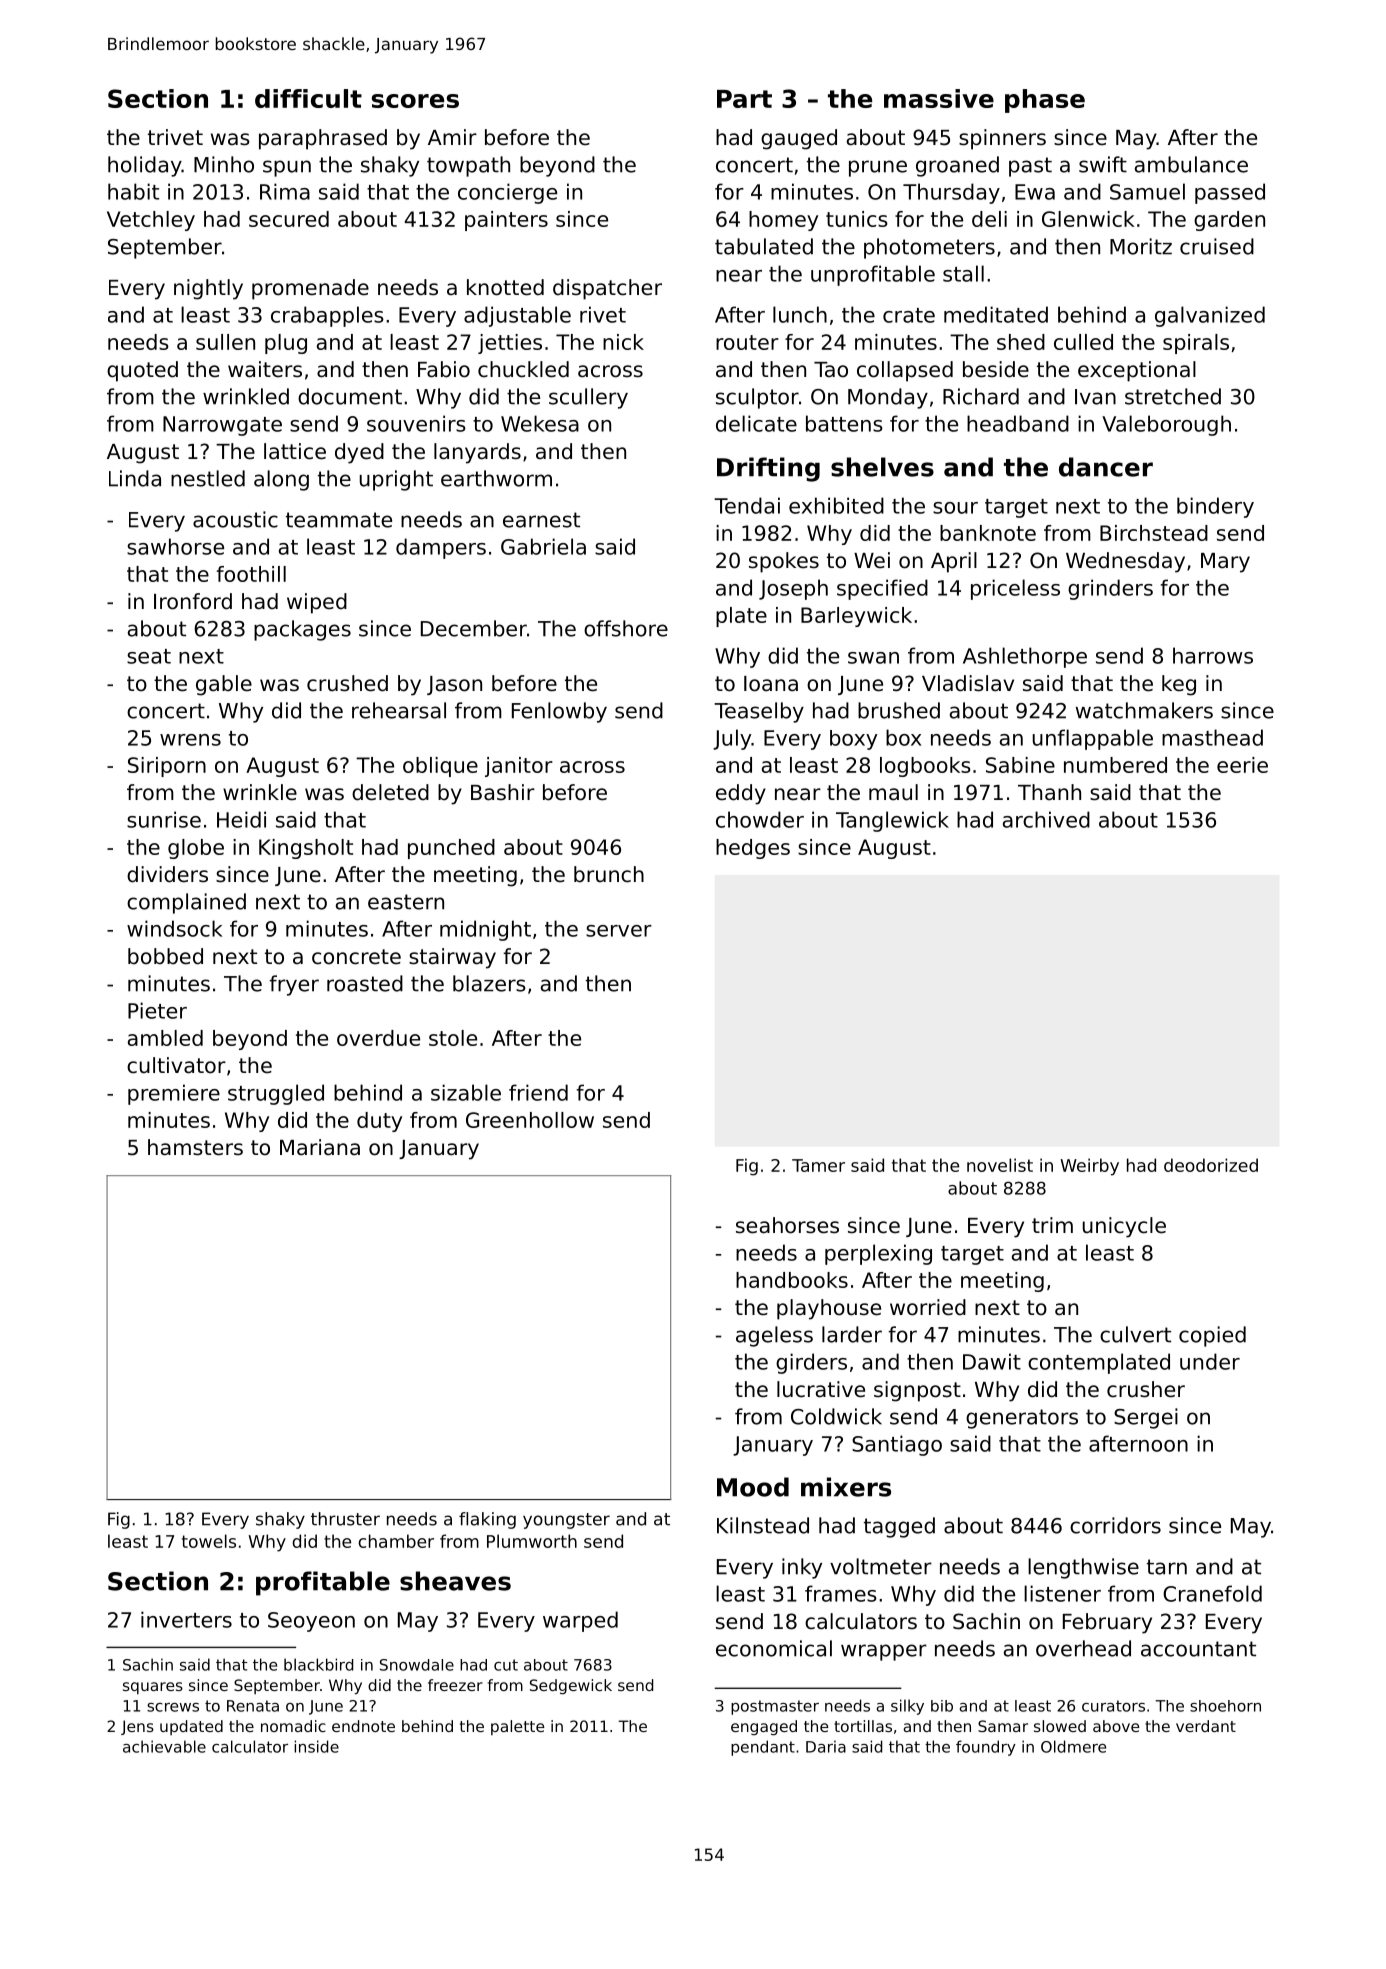 The image size is (1386, 1969). What do you see at coordinates (626, 628) in the image?
I see `offshore` at bounding box center [626, 628].
